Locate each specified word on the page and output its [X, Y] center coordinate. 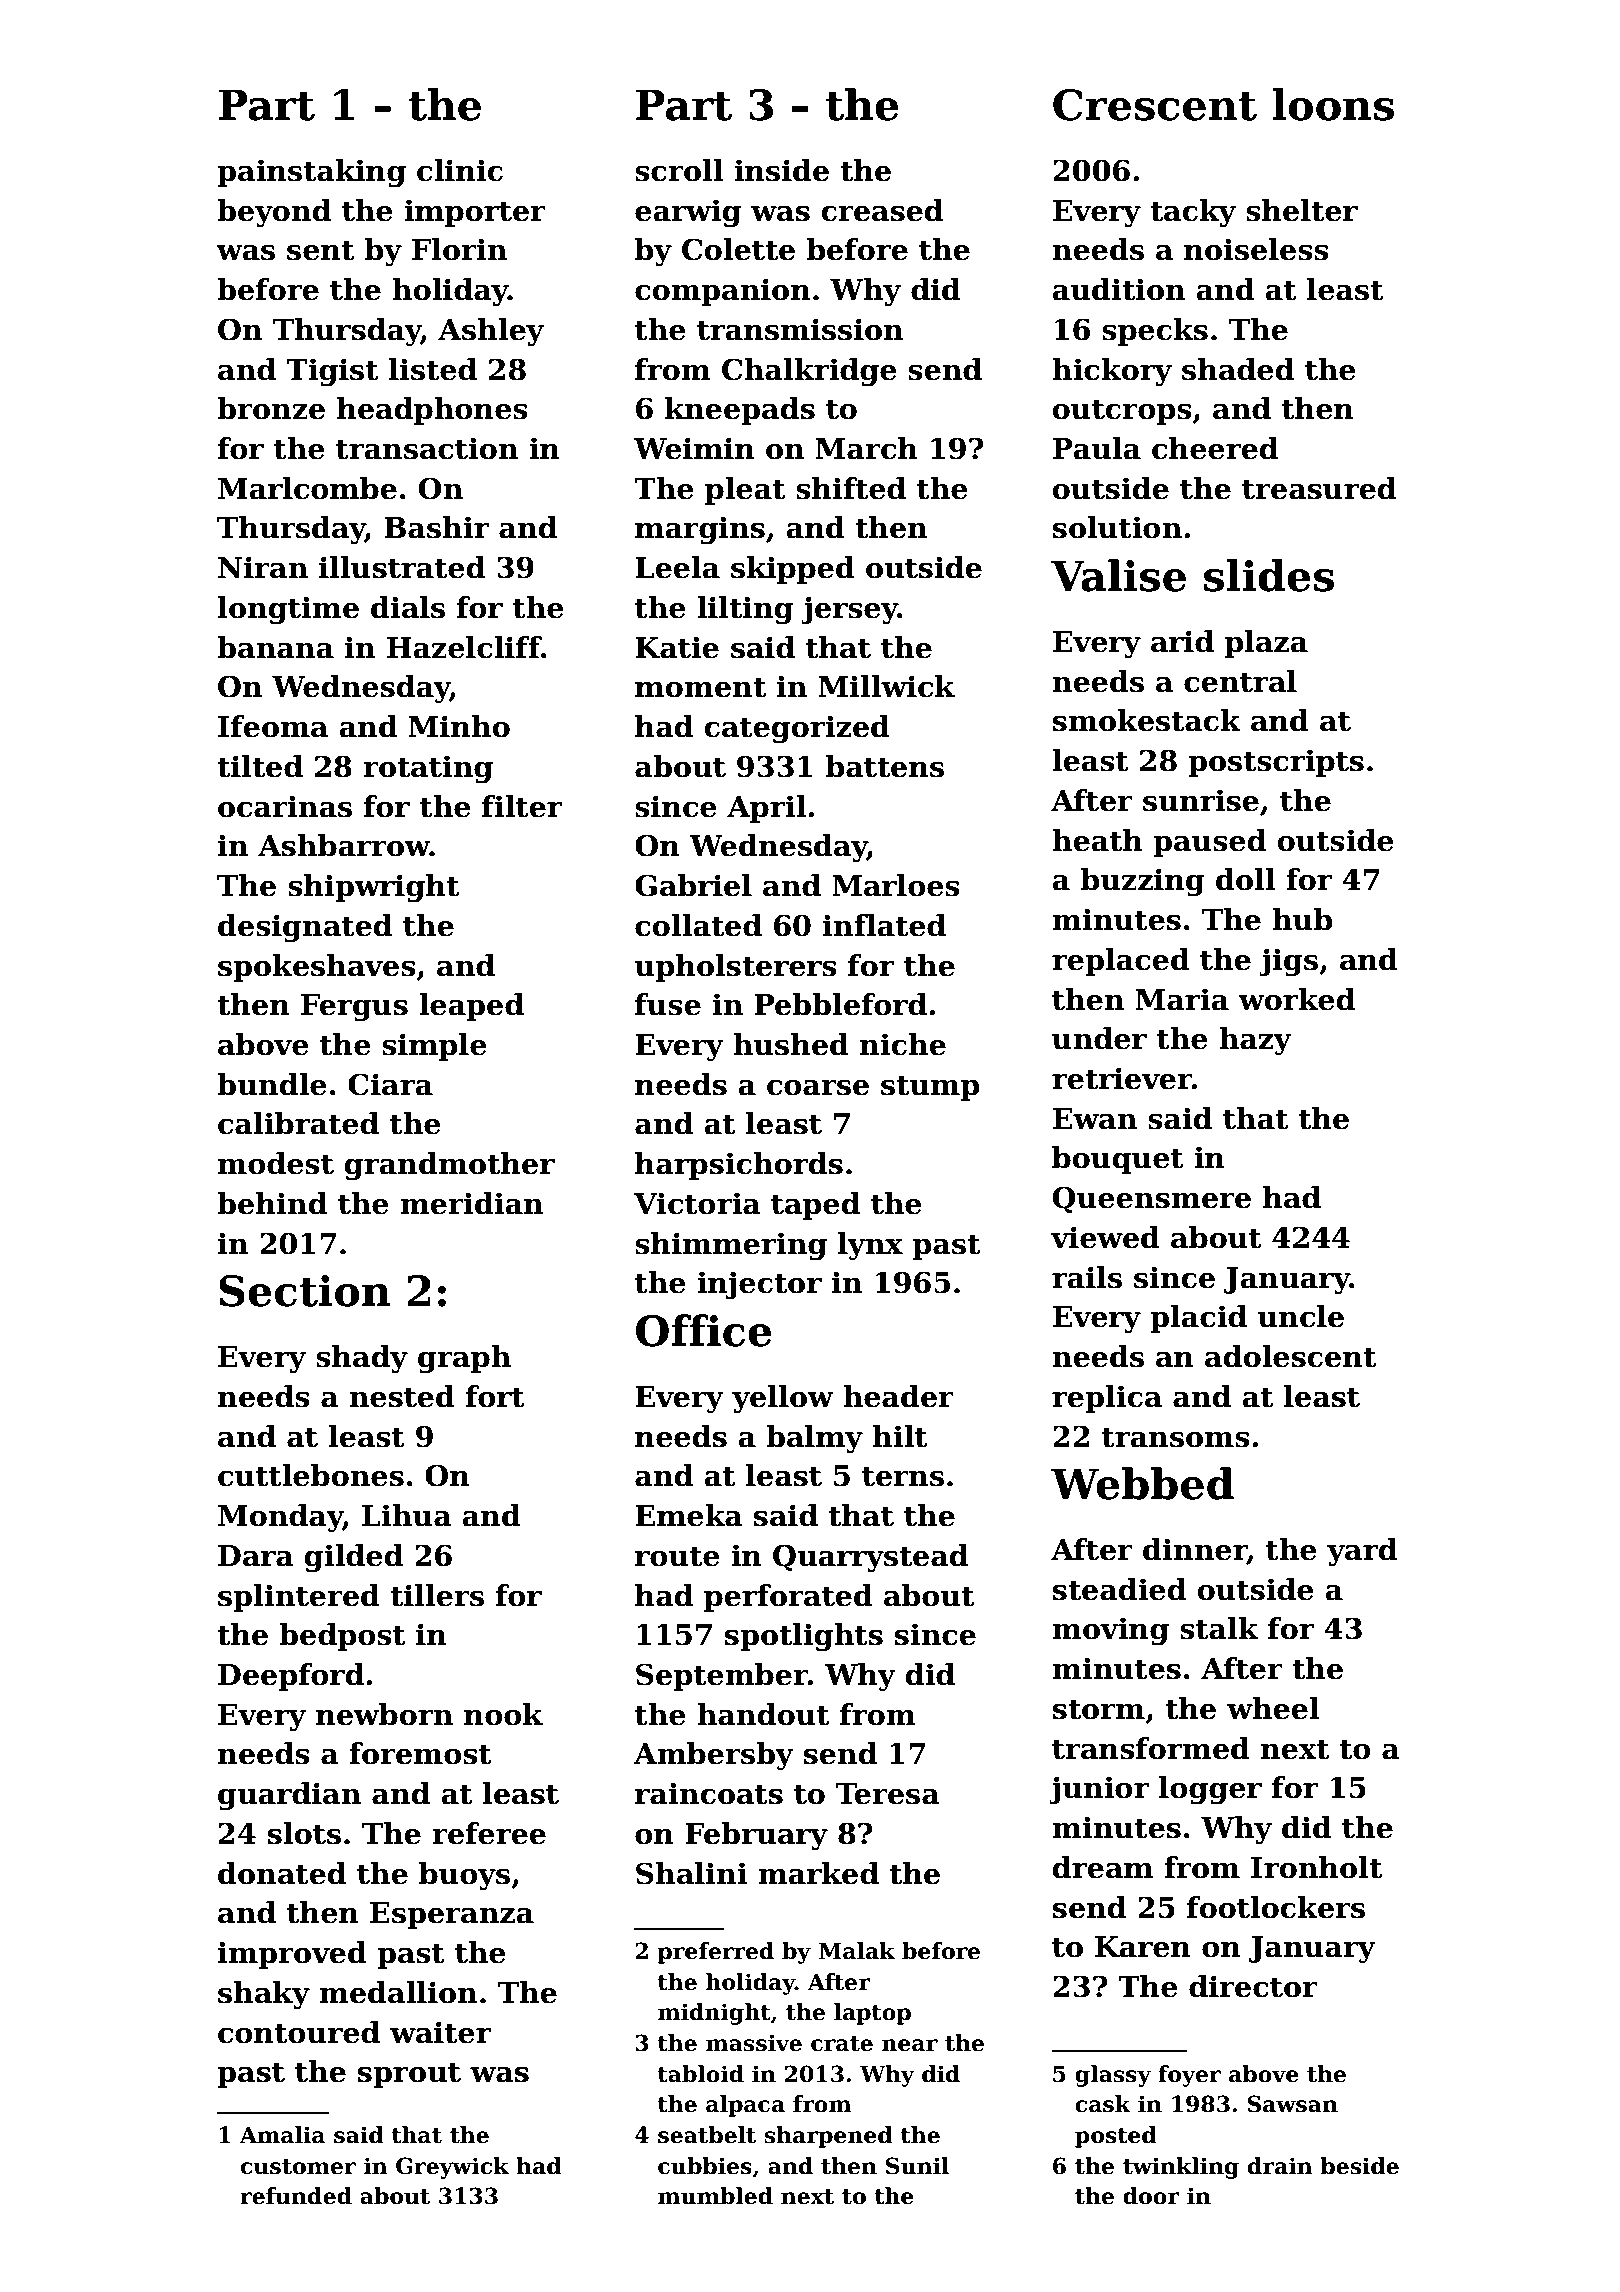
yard [1362, 1552]
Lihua [407, 1515]
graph [464, 1359]
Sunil [917, 2166]
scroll [679, 170]
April [766, 809]
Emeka [689, 1515]
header [898, 1396]
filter [522, 806]
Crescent [1155, 105]
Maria [1182, 999]
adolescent [1290, 1356]
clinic [460, 170]
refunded [296, 2196]
